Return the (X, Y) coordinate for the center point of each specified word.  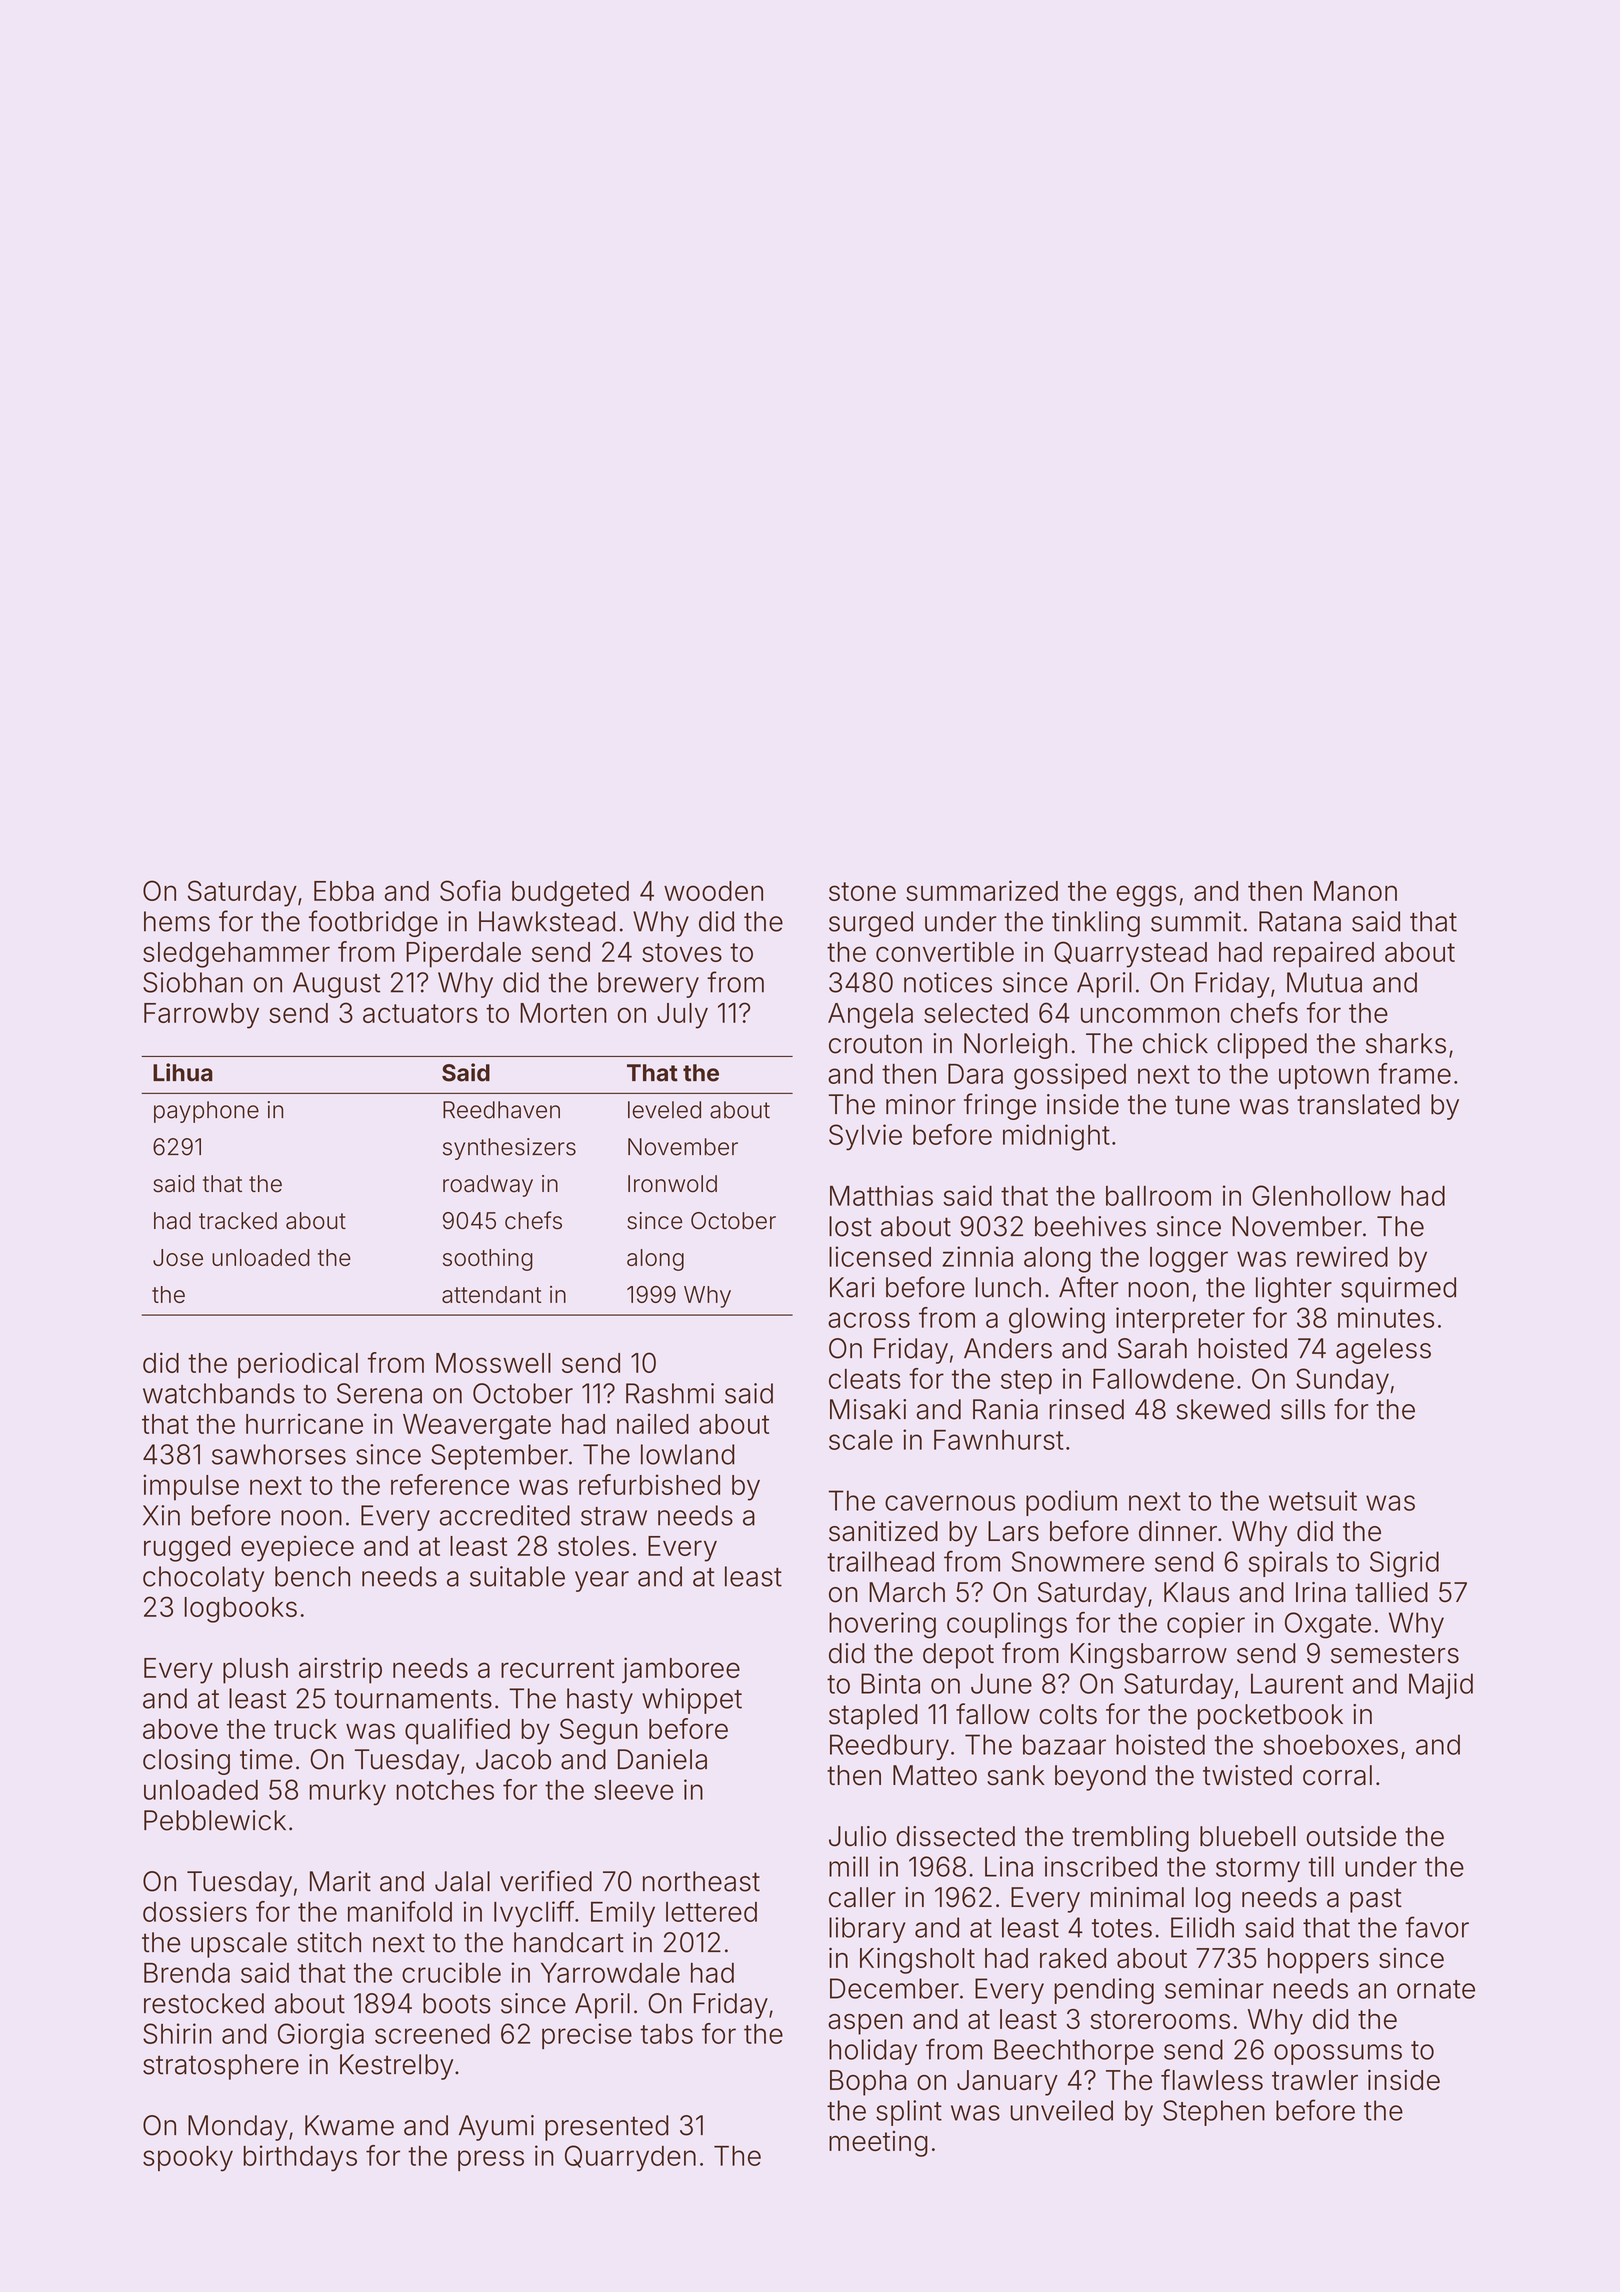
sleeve (633, 1790)
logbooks (240, 1610)
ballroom (1158, 1196)
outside (1351, 1836)
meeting (878, 2144)
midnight (1056, 1137)
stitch (329, 1942)
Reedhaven (501, 1110)
